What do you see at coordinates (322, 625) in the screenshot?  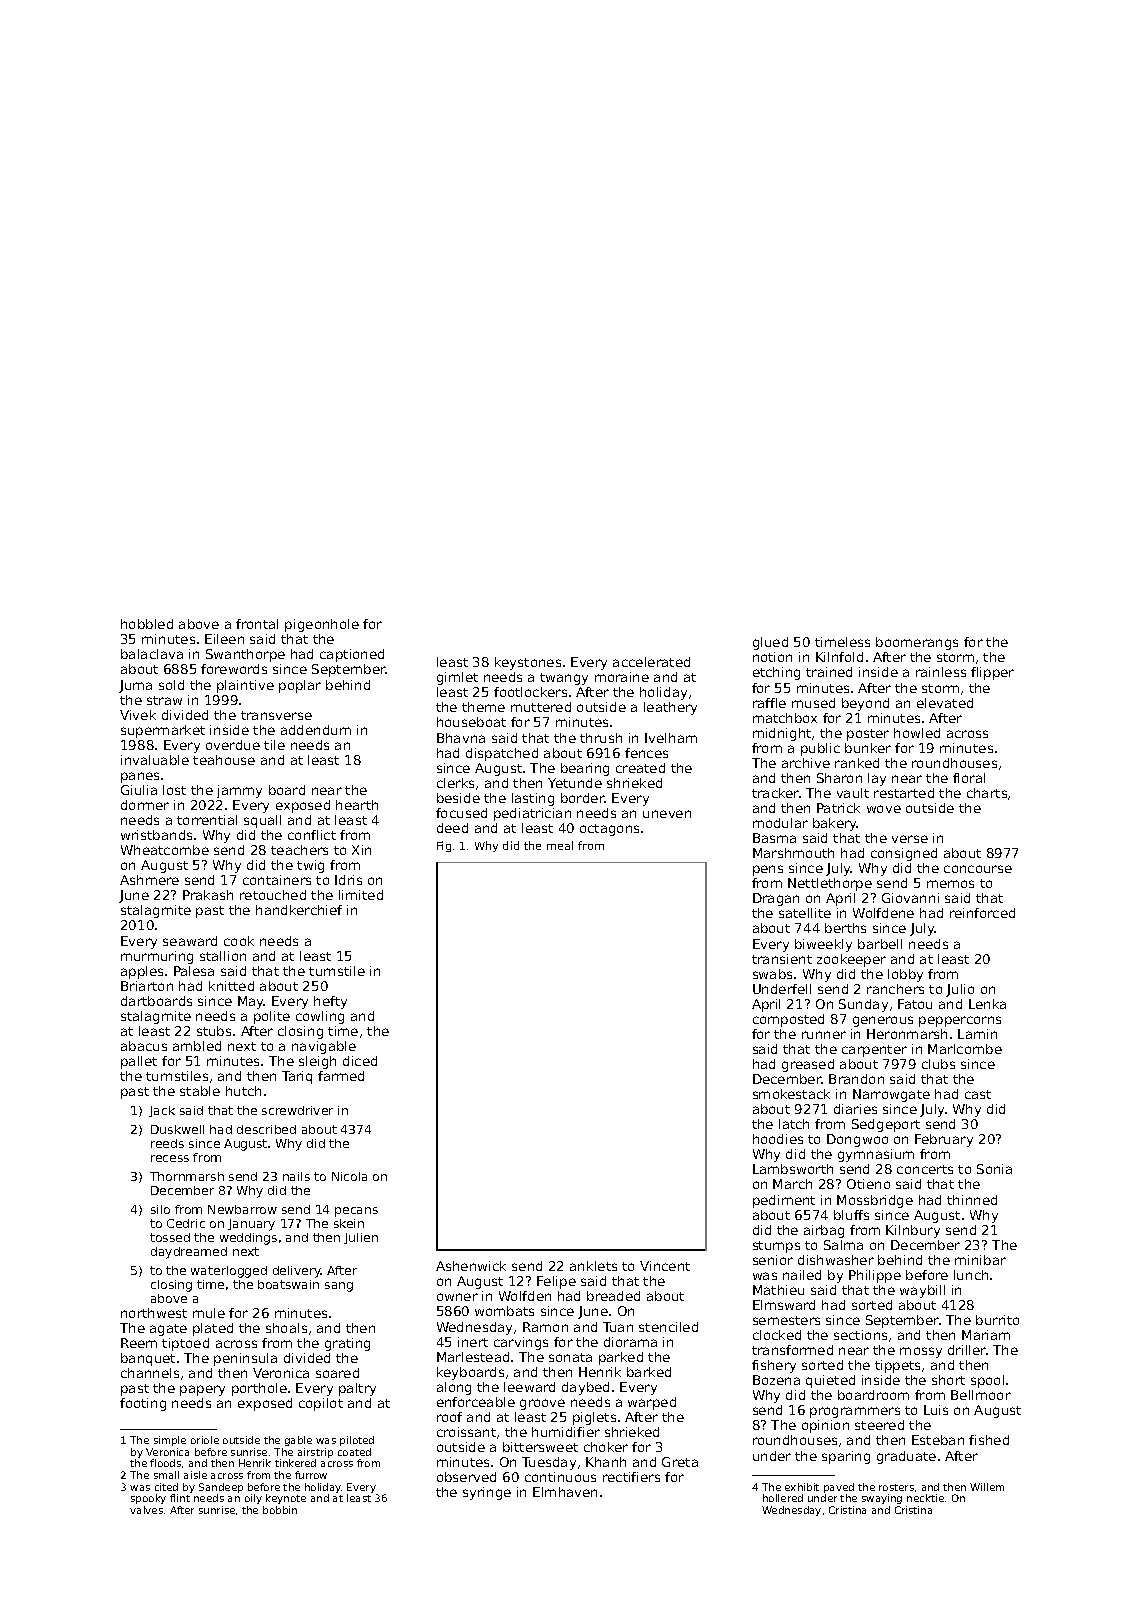 I see `pigeonhole` at bounding box center [322, 625].
